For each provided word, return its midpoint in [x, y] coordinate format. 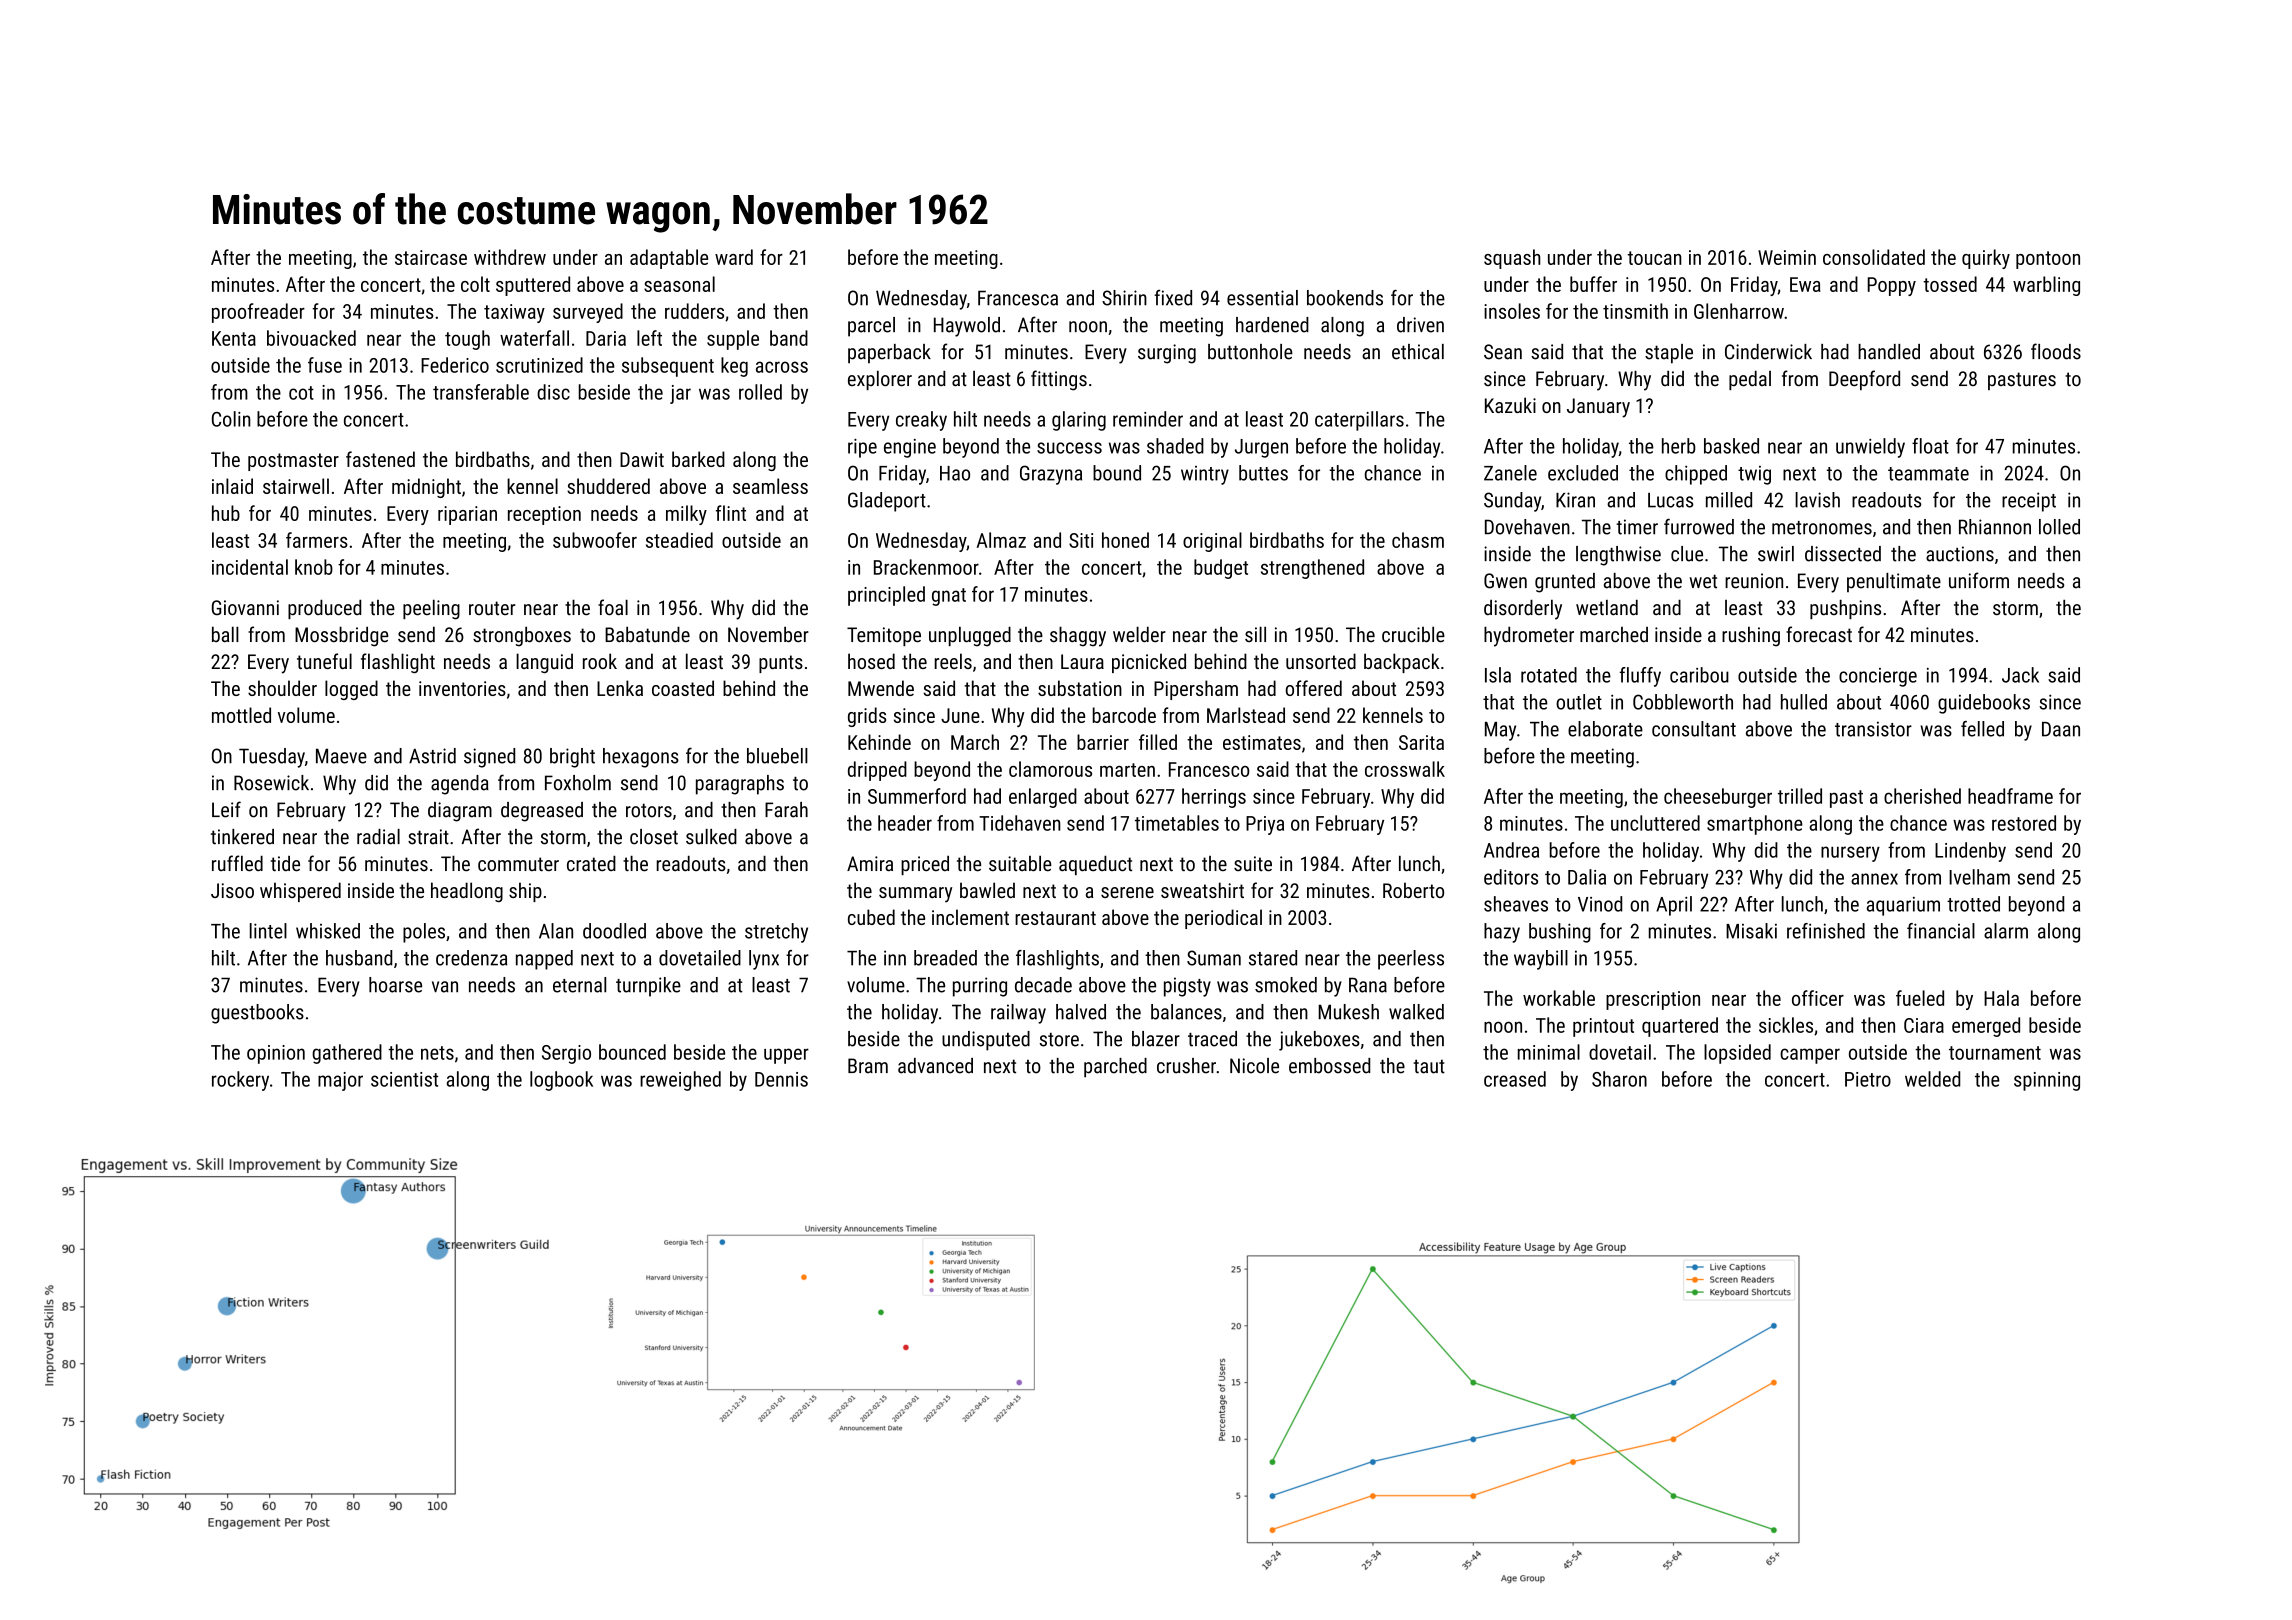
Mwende [881, 688]
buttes [1263, 473]
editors [1511, 877]
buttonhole [1250, 352]
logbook [561, 1081]
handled [1889, 352]
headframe [2010, 796]
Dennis [781, 1079]
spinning [2047, 1081]
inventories [462, 688]
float [1930, 446]
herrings [1214, 798]
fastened [380, 459]
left [649, 338]
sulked [711, 837]
